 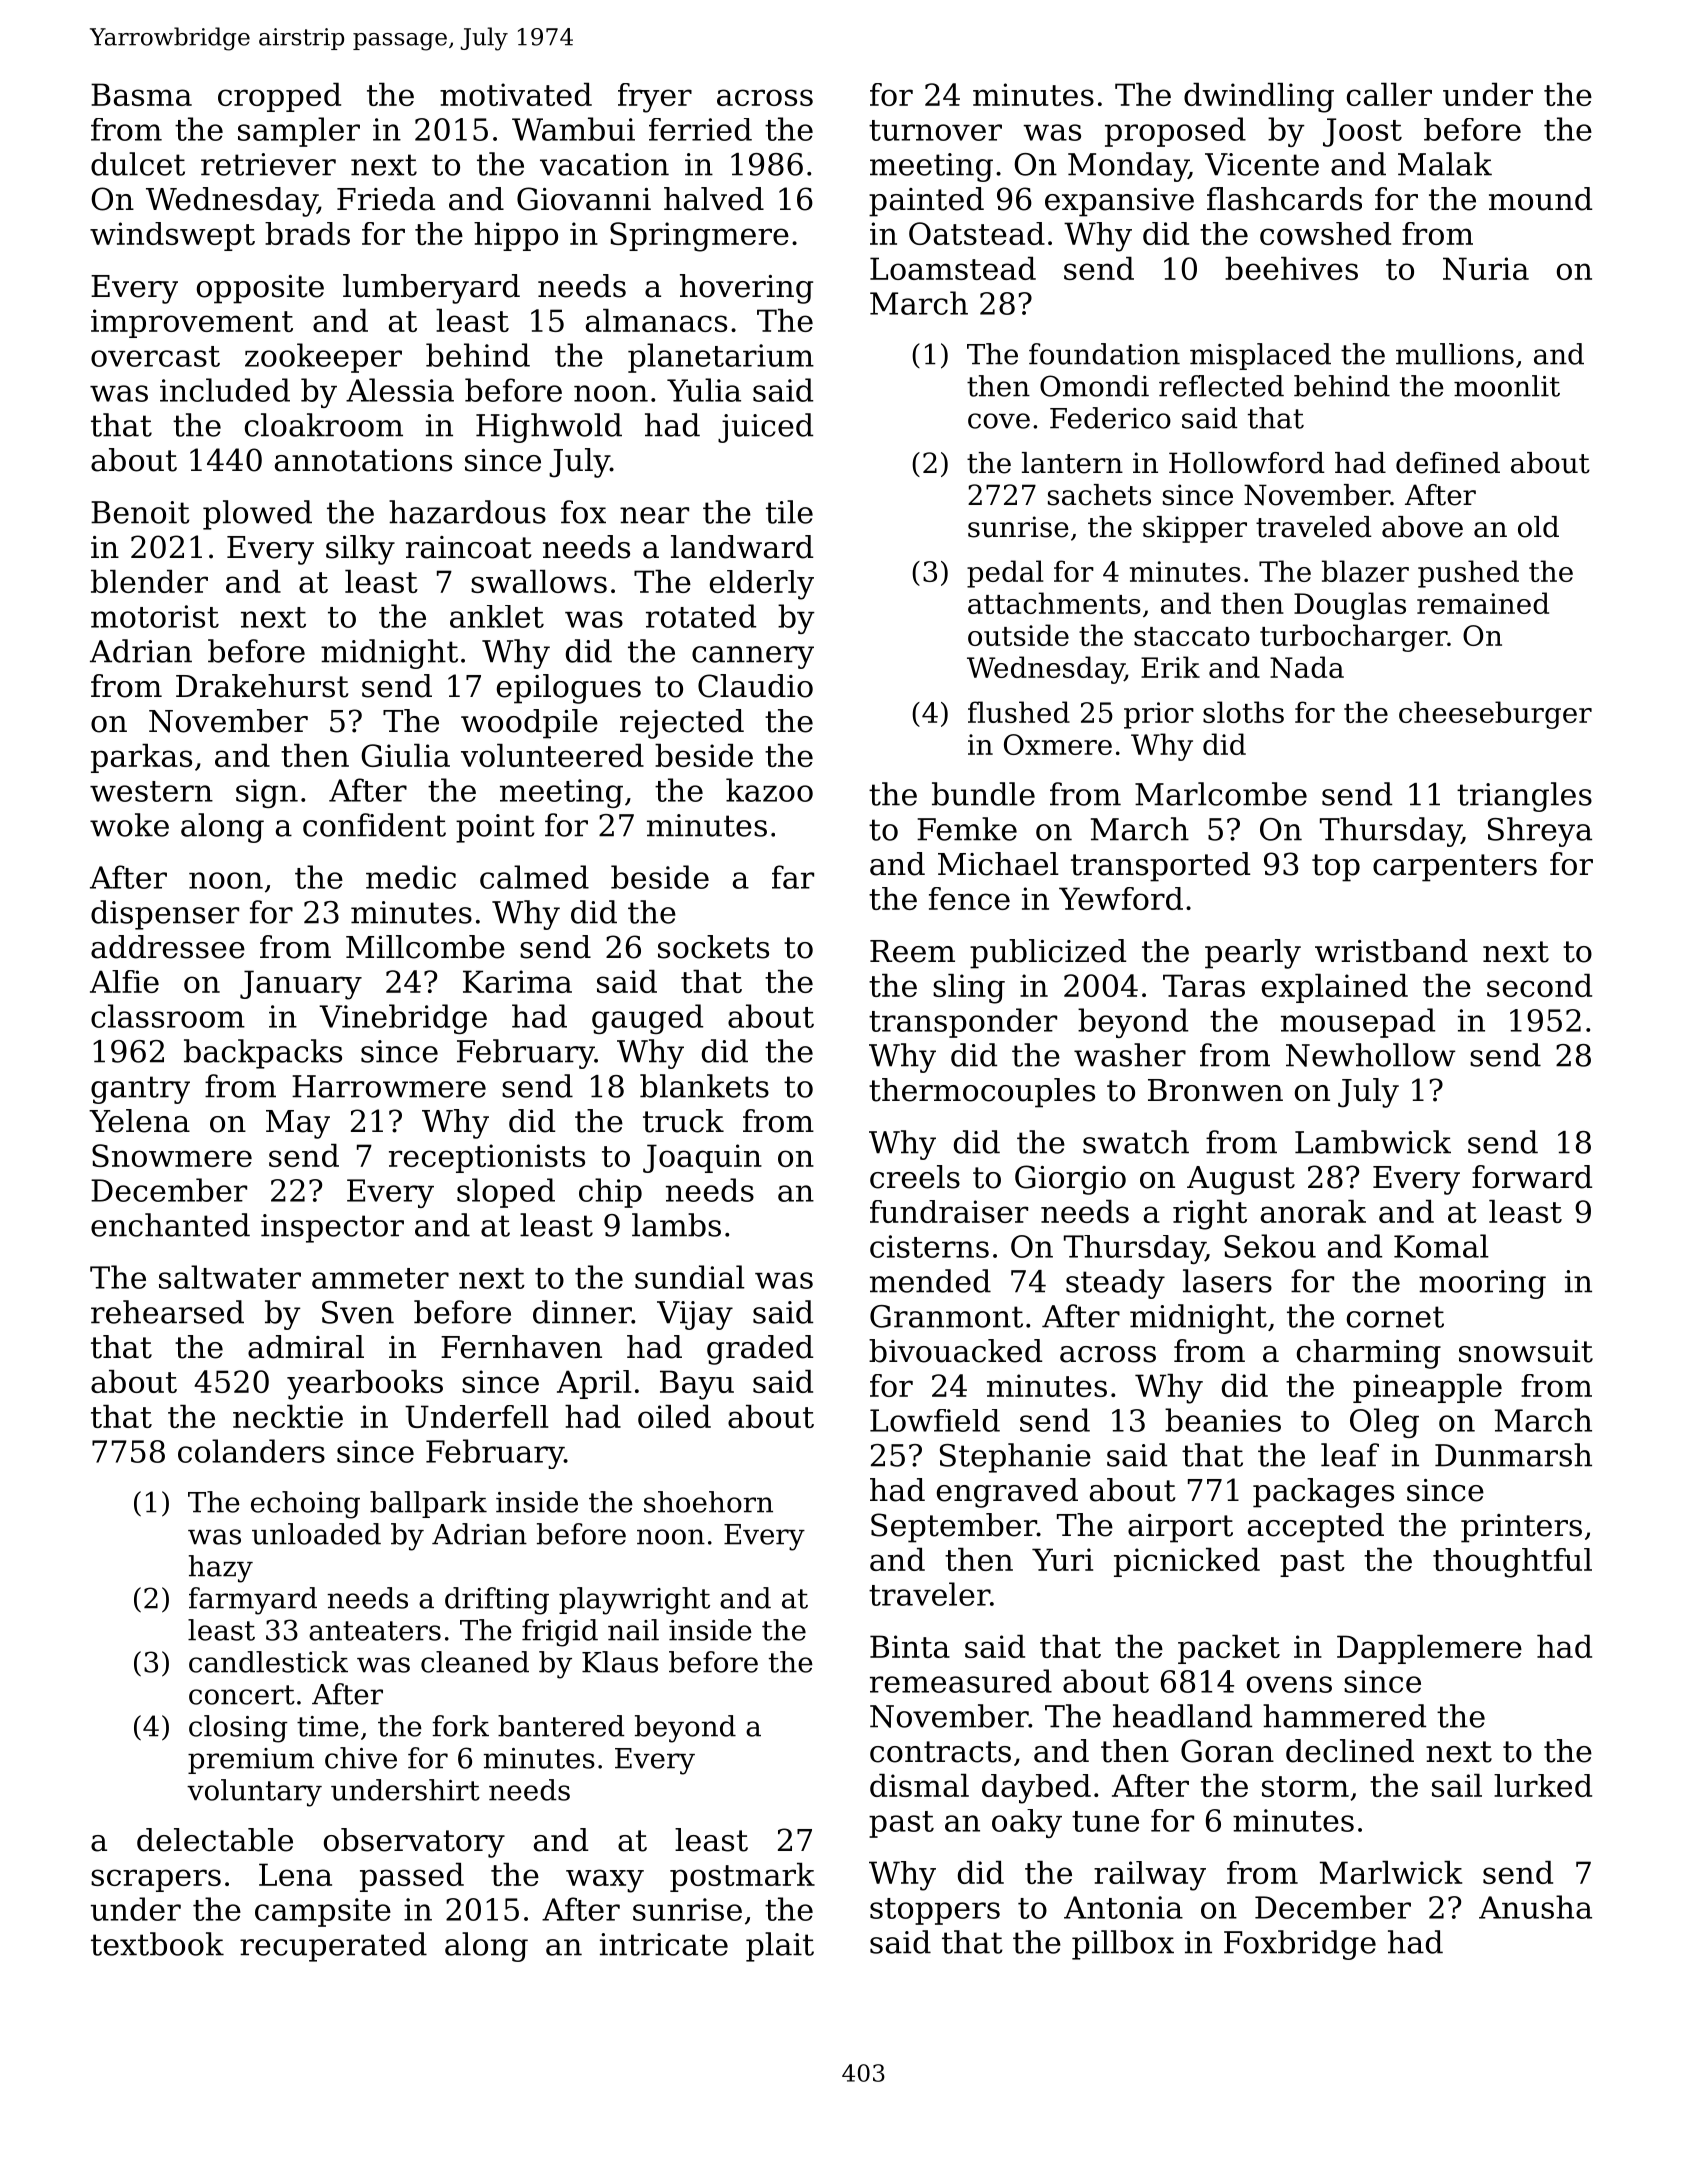 What do you see at coordinates (664, 1944) in the document?
I see `intricate` at bounding box center [664, 1944].
